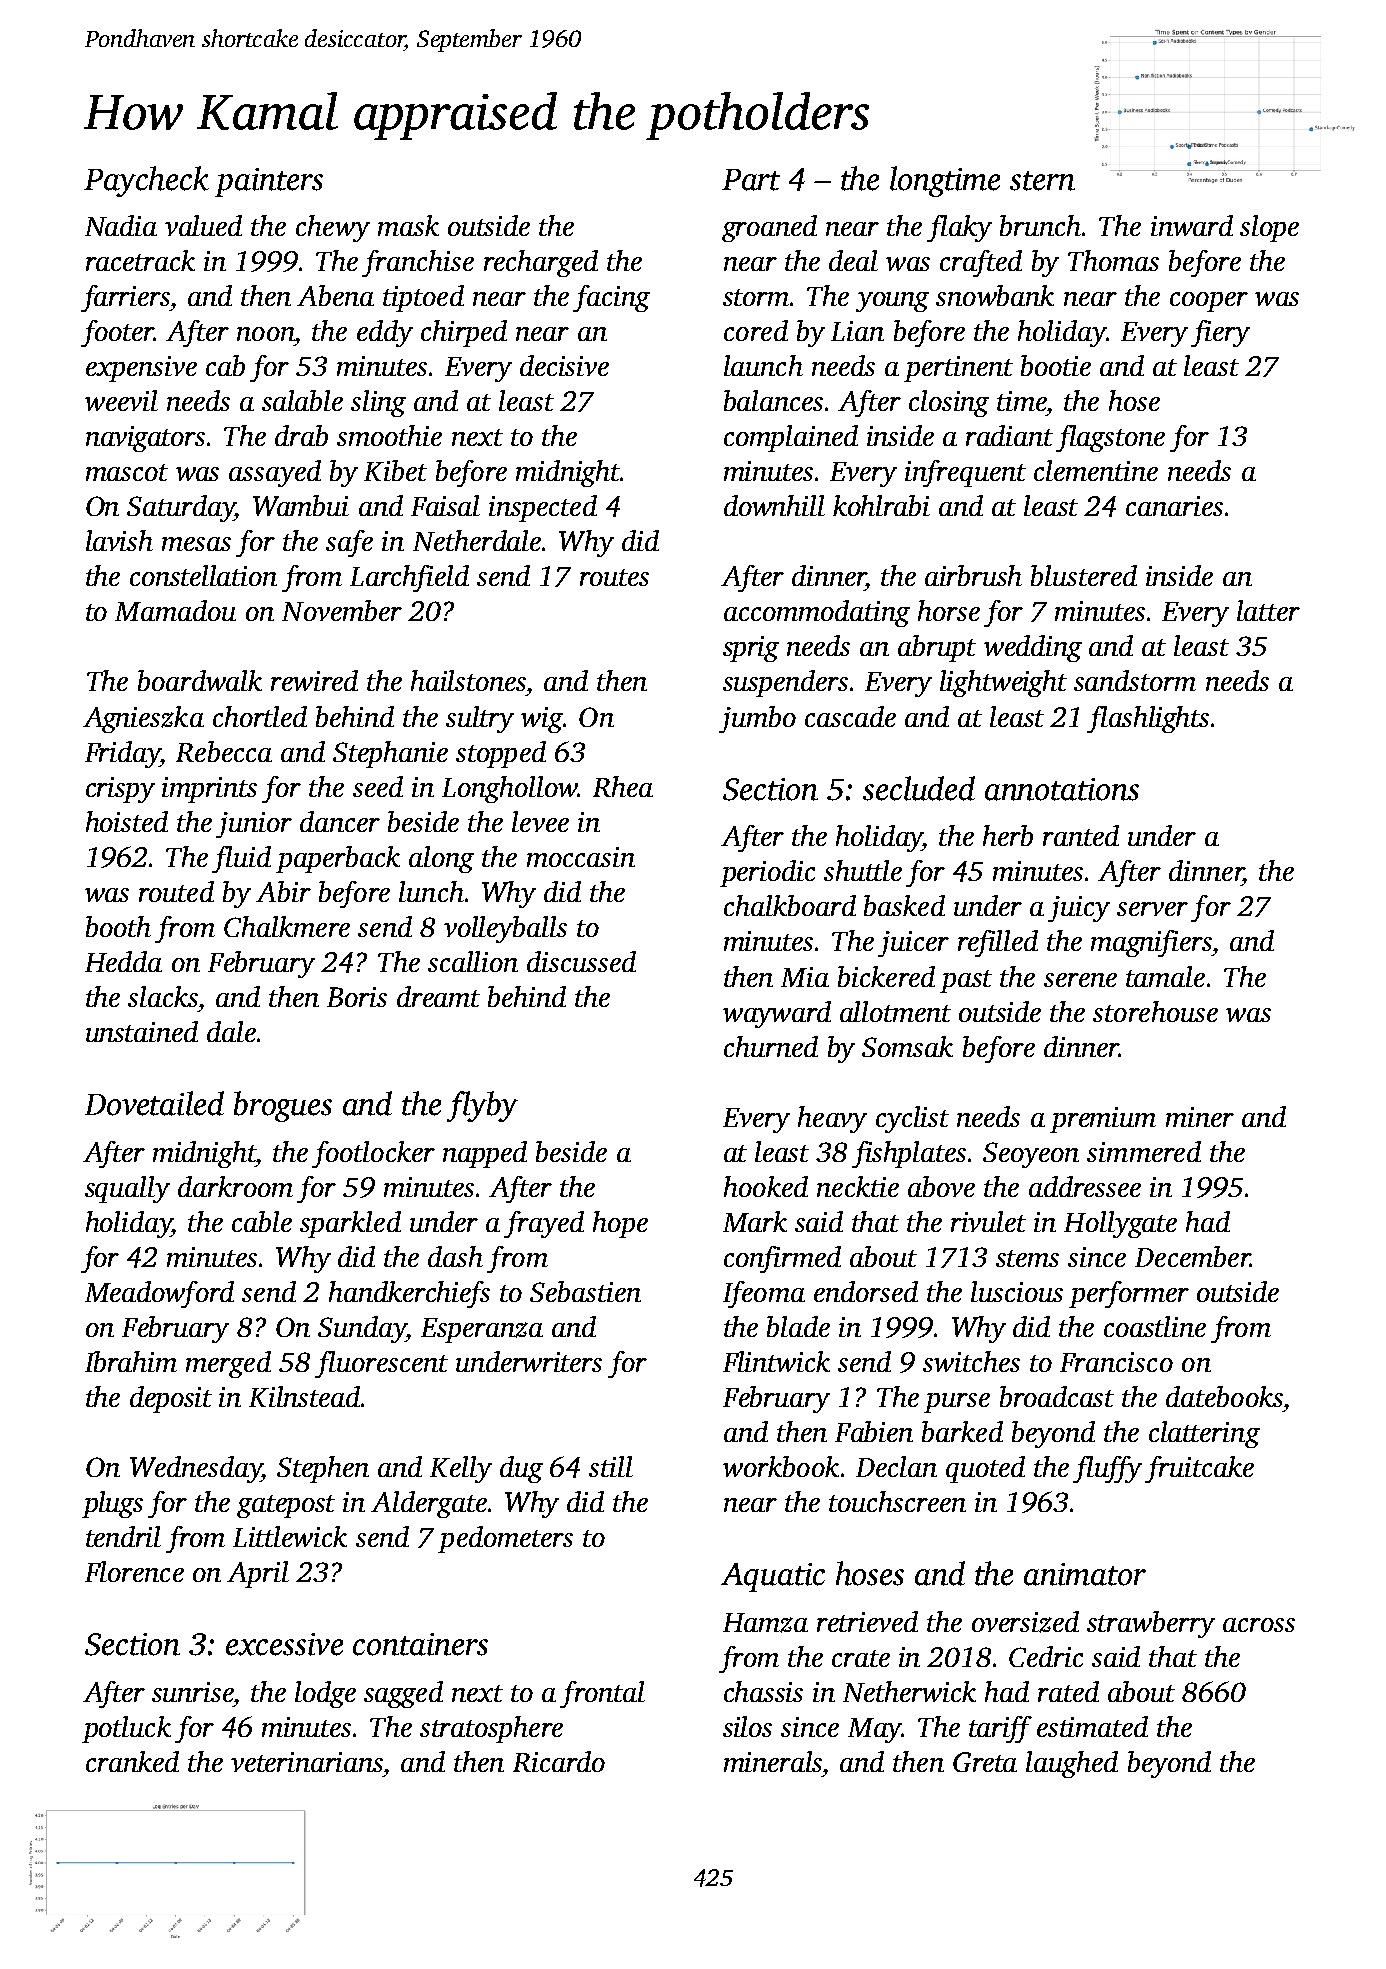 The height and width of the screenshot is (1969, 1386). What do you see at coordinates (769, 228) in the screenshot?
I see `groaned` at bounding box center [769, 228].
